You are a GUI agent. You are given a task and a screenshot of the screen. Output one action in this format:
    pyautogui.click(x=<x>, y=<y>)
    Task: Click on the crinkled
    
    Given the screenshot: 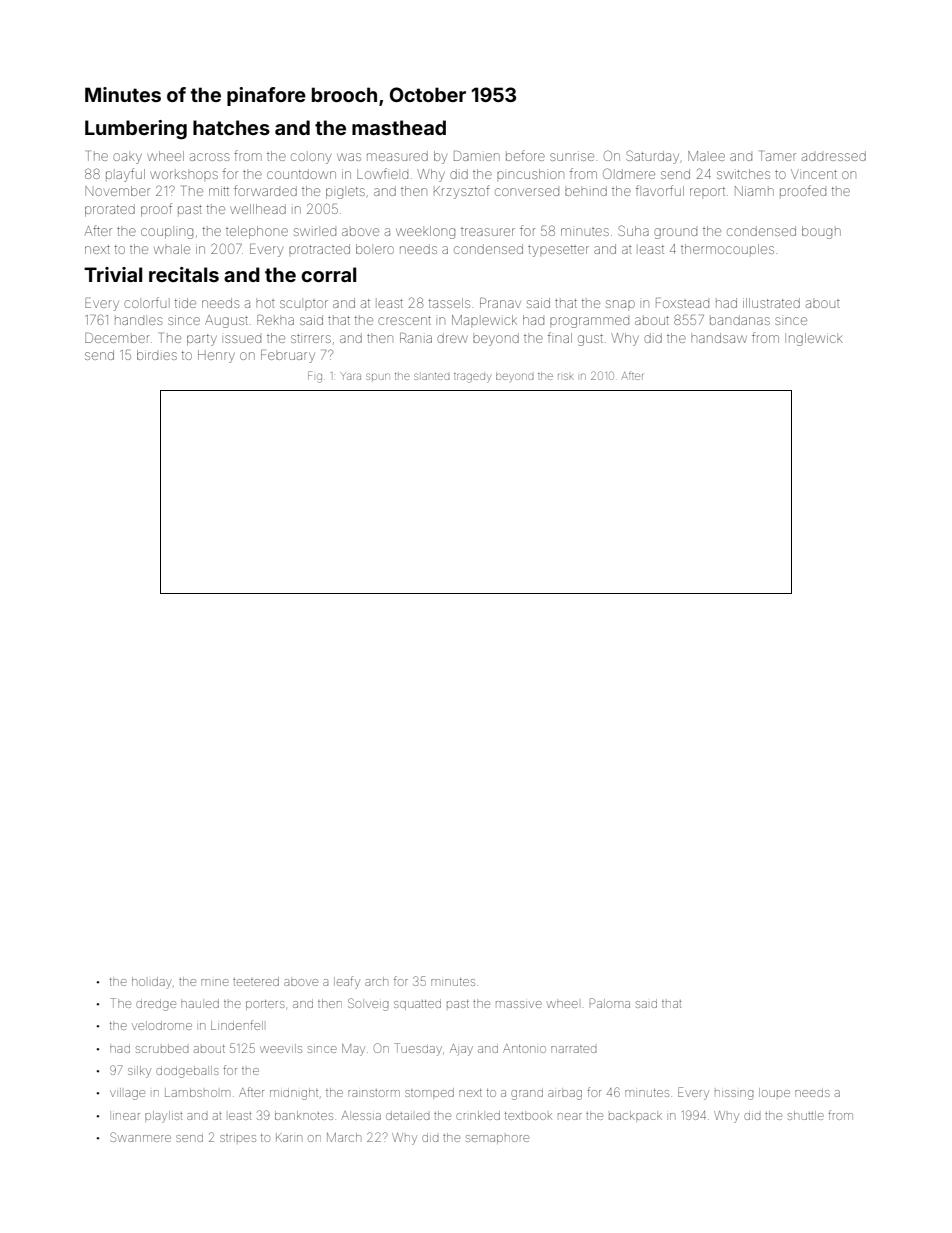 What is the action you would take?
    pyautogui.click(x=478, y=1115)
